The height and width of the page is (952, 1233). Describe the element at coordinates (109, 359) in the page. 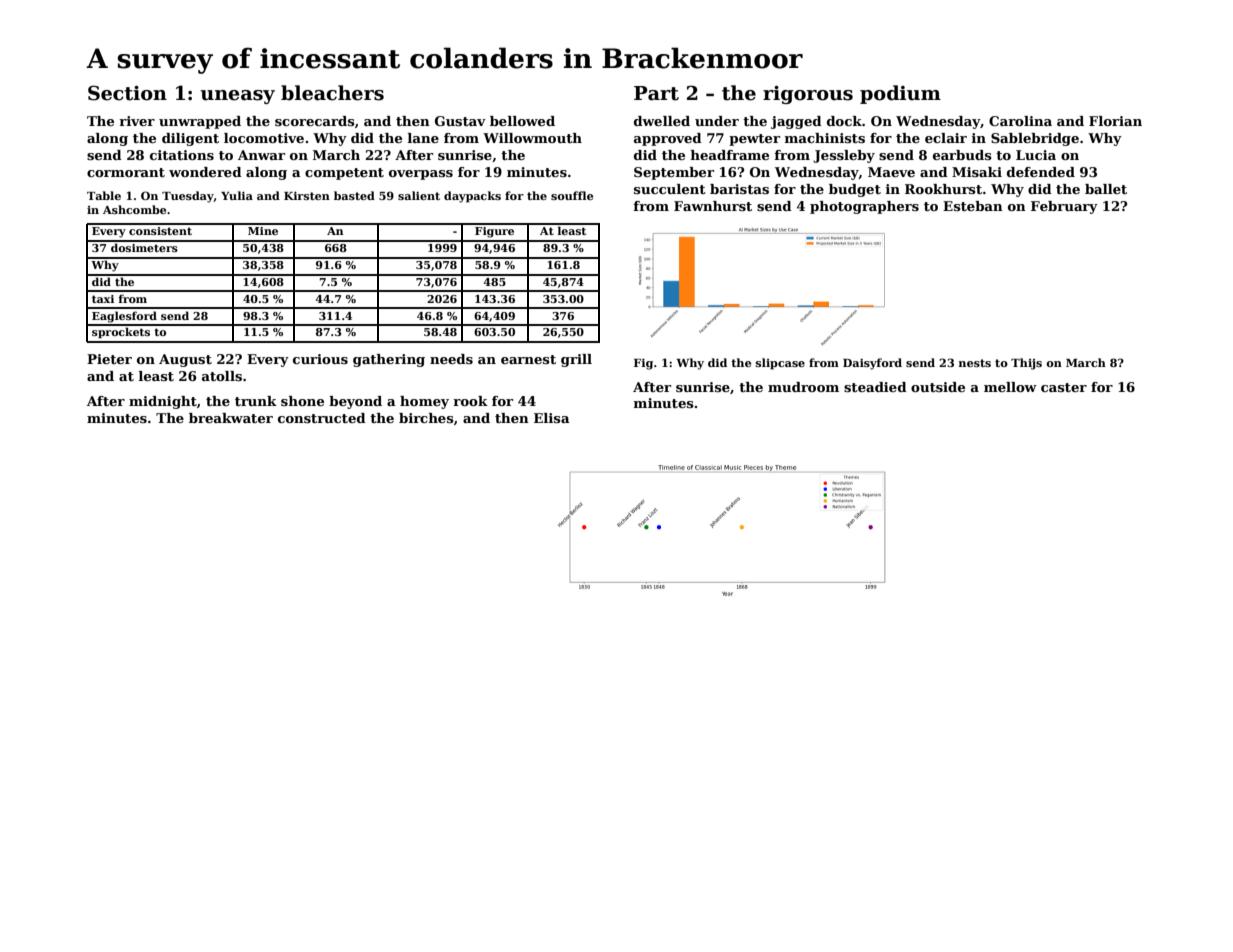

I see `Pieter` at that location.
